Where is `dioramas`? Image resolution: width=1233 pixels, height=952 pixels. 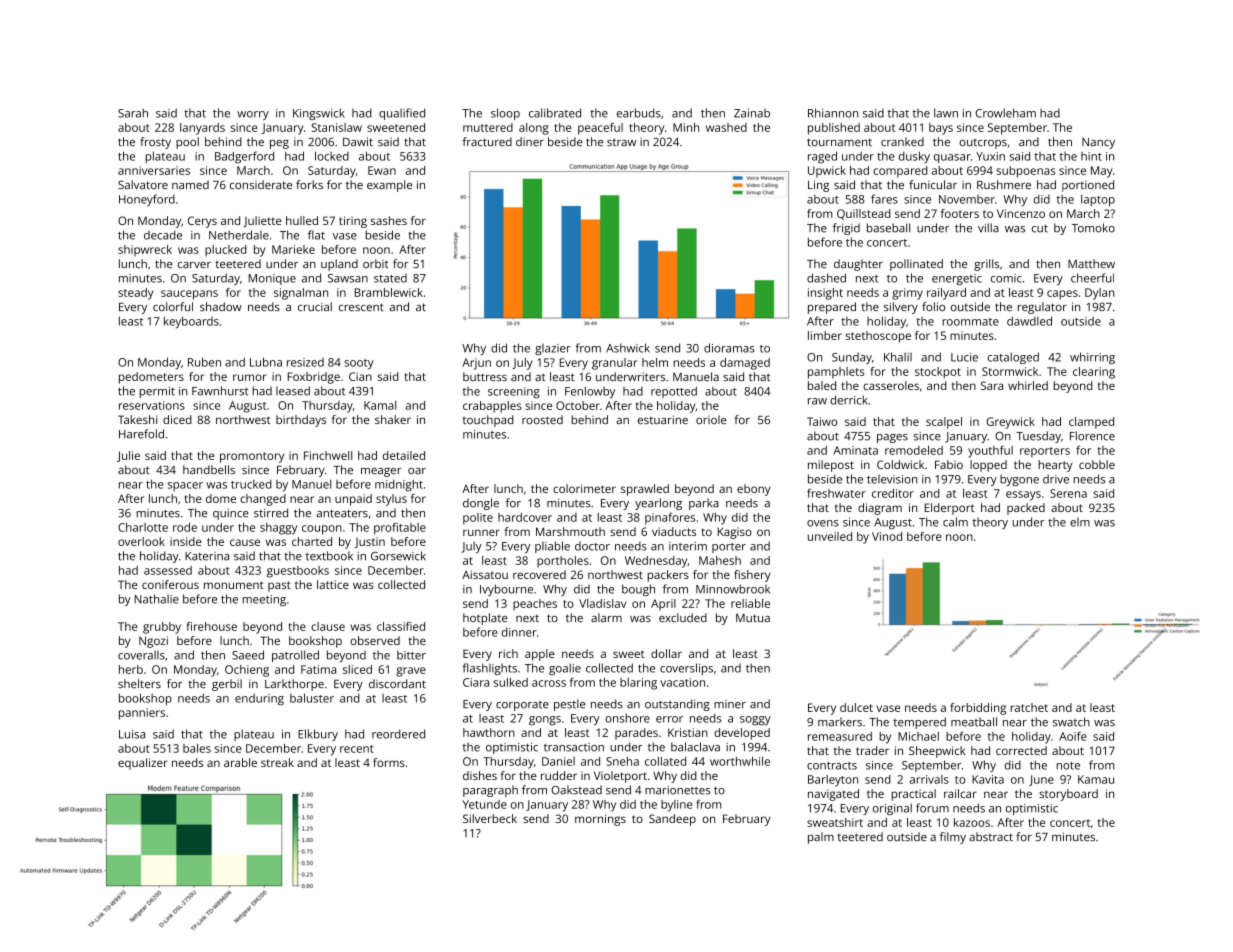 dioramas is located at coordinates (729, 348).
